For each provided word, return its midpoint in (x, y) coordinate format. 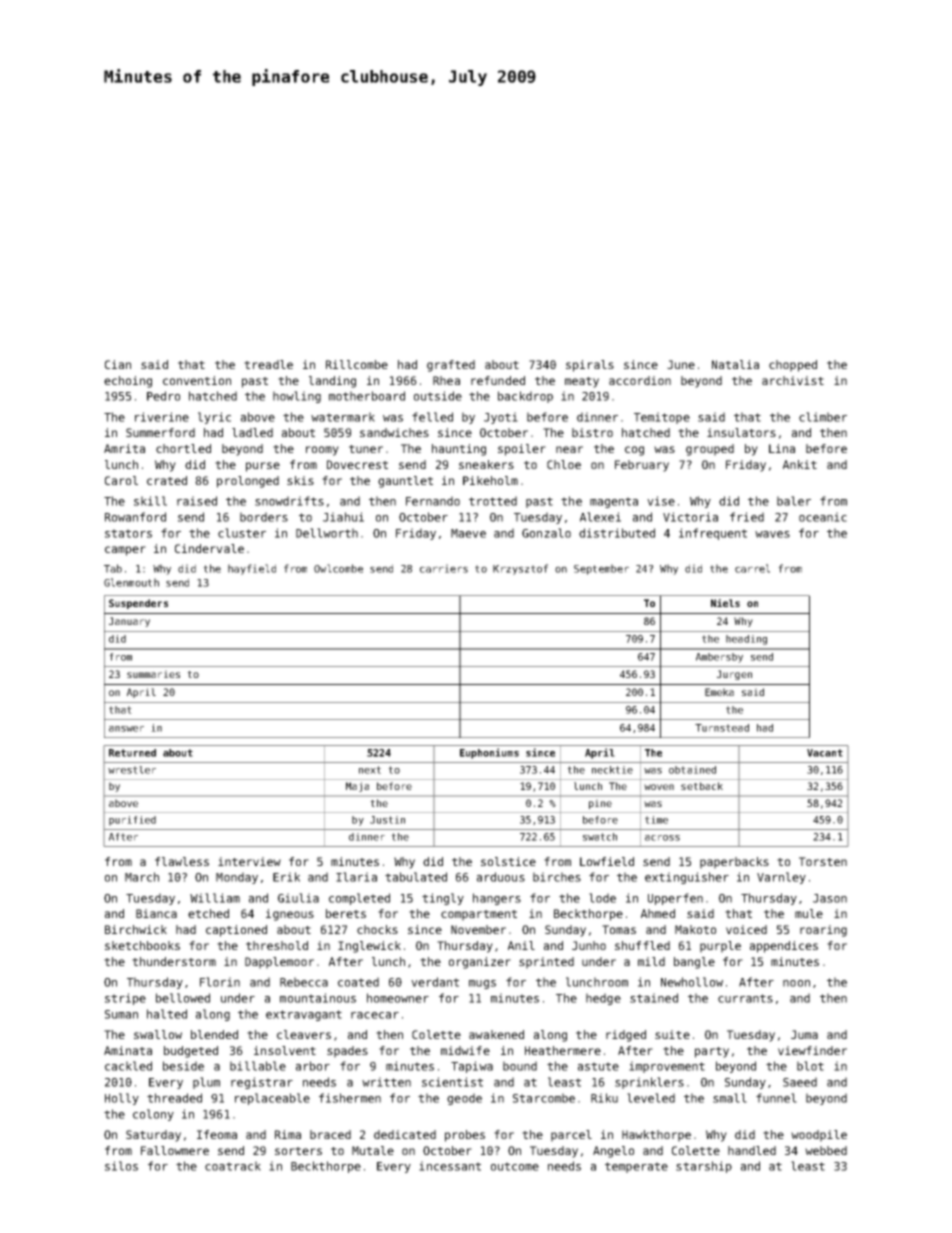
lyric (214, 418)
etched (208, 913)
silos (121, 1166)
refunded (498, 380)
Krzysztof (520, 569)
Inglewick (369, 947)
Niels (725, 603)
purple (720, 947)
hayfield (252, 569)
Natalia (735, 364)
